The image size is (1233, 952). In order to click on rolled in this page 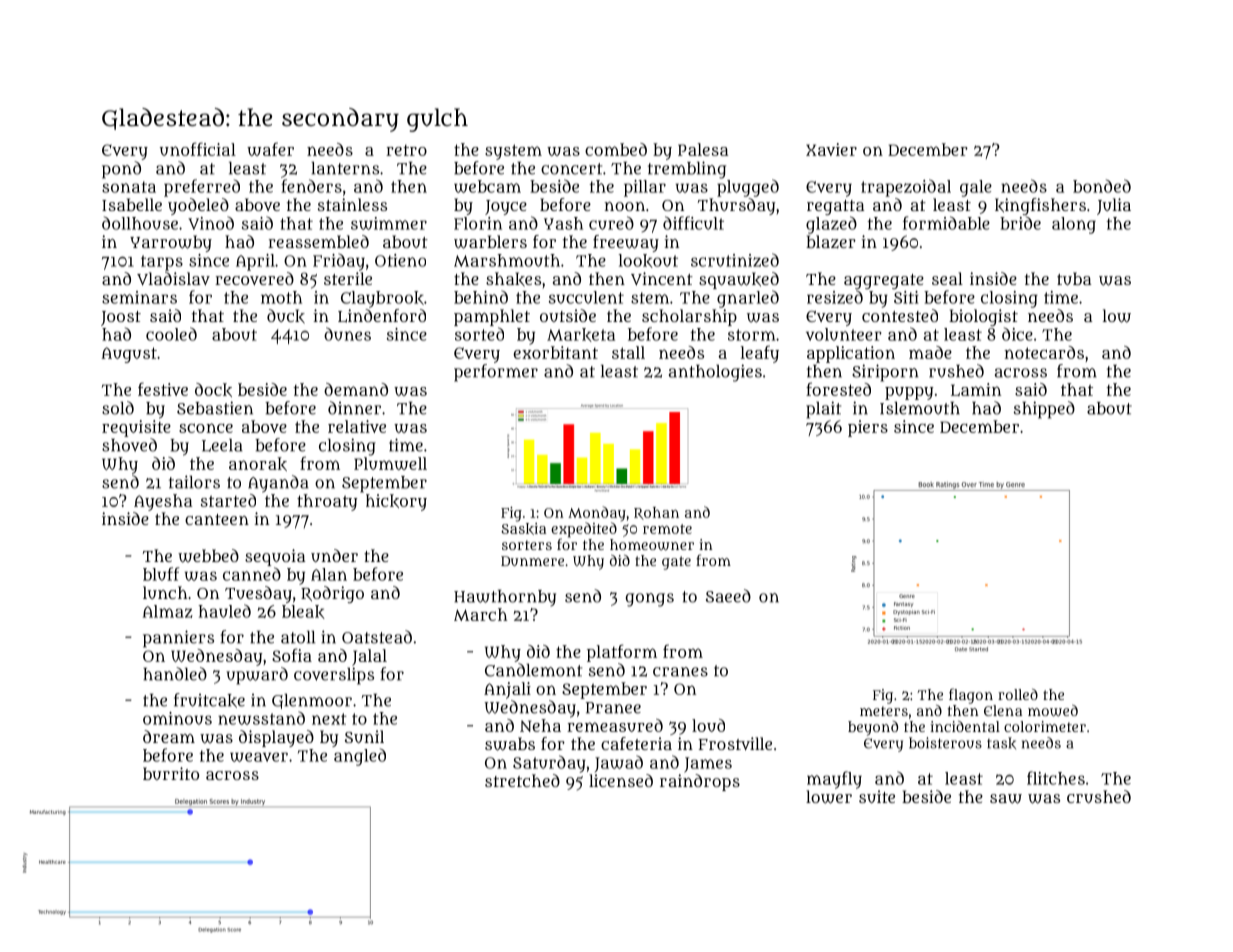, I will do `click(1018, 694)`.
